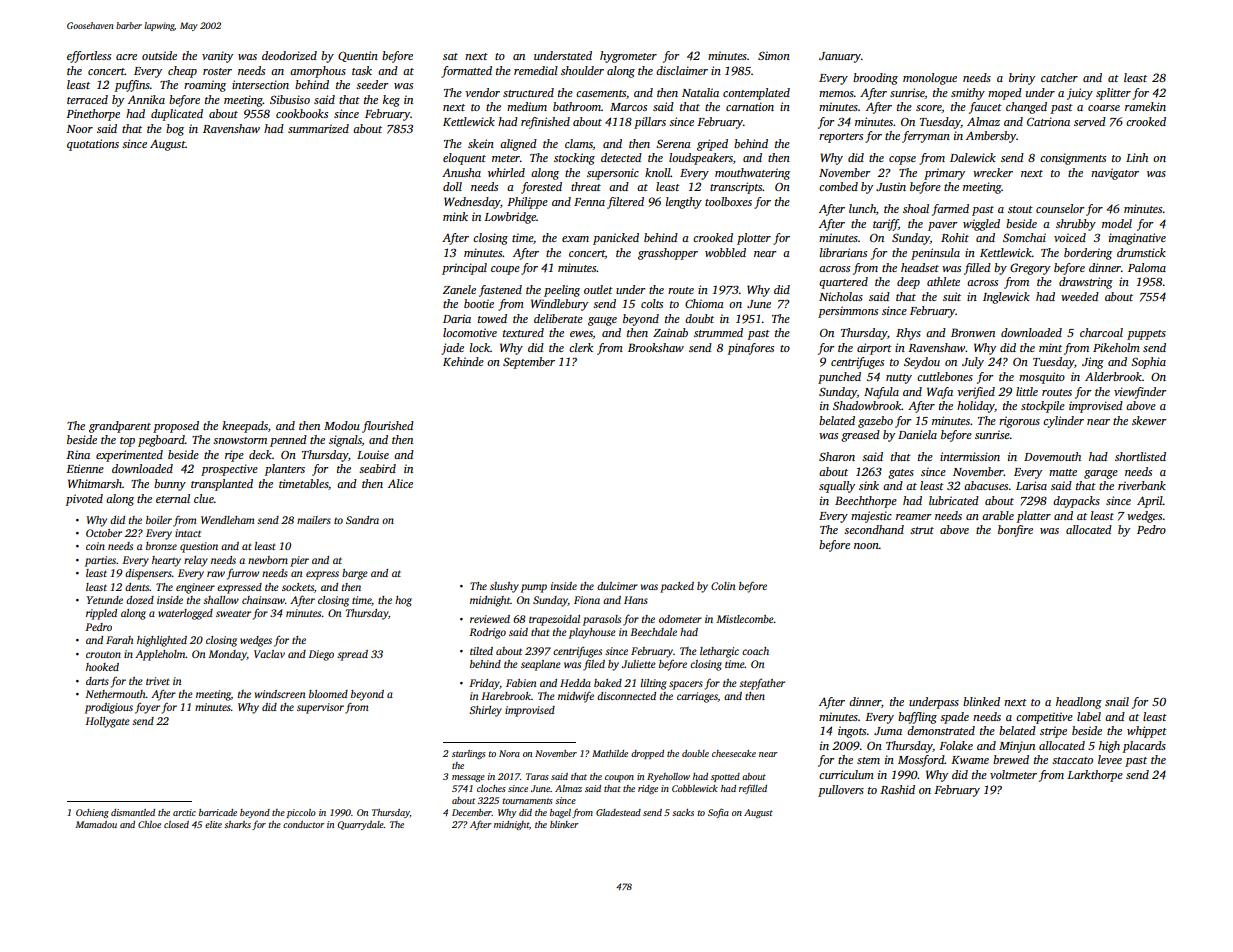 Image resolution: width=1233 pixels, height=952 pixels. Describe the element at coordinates (115, 694) in the document. I see `Nethermouth` at that location.
